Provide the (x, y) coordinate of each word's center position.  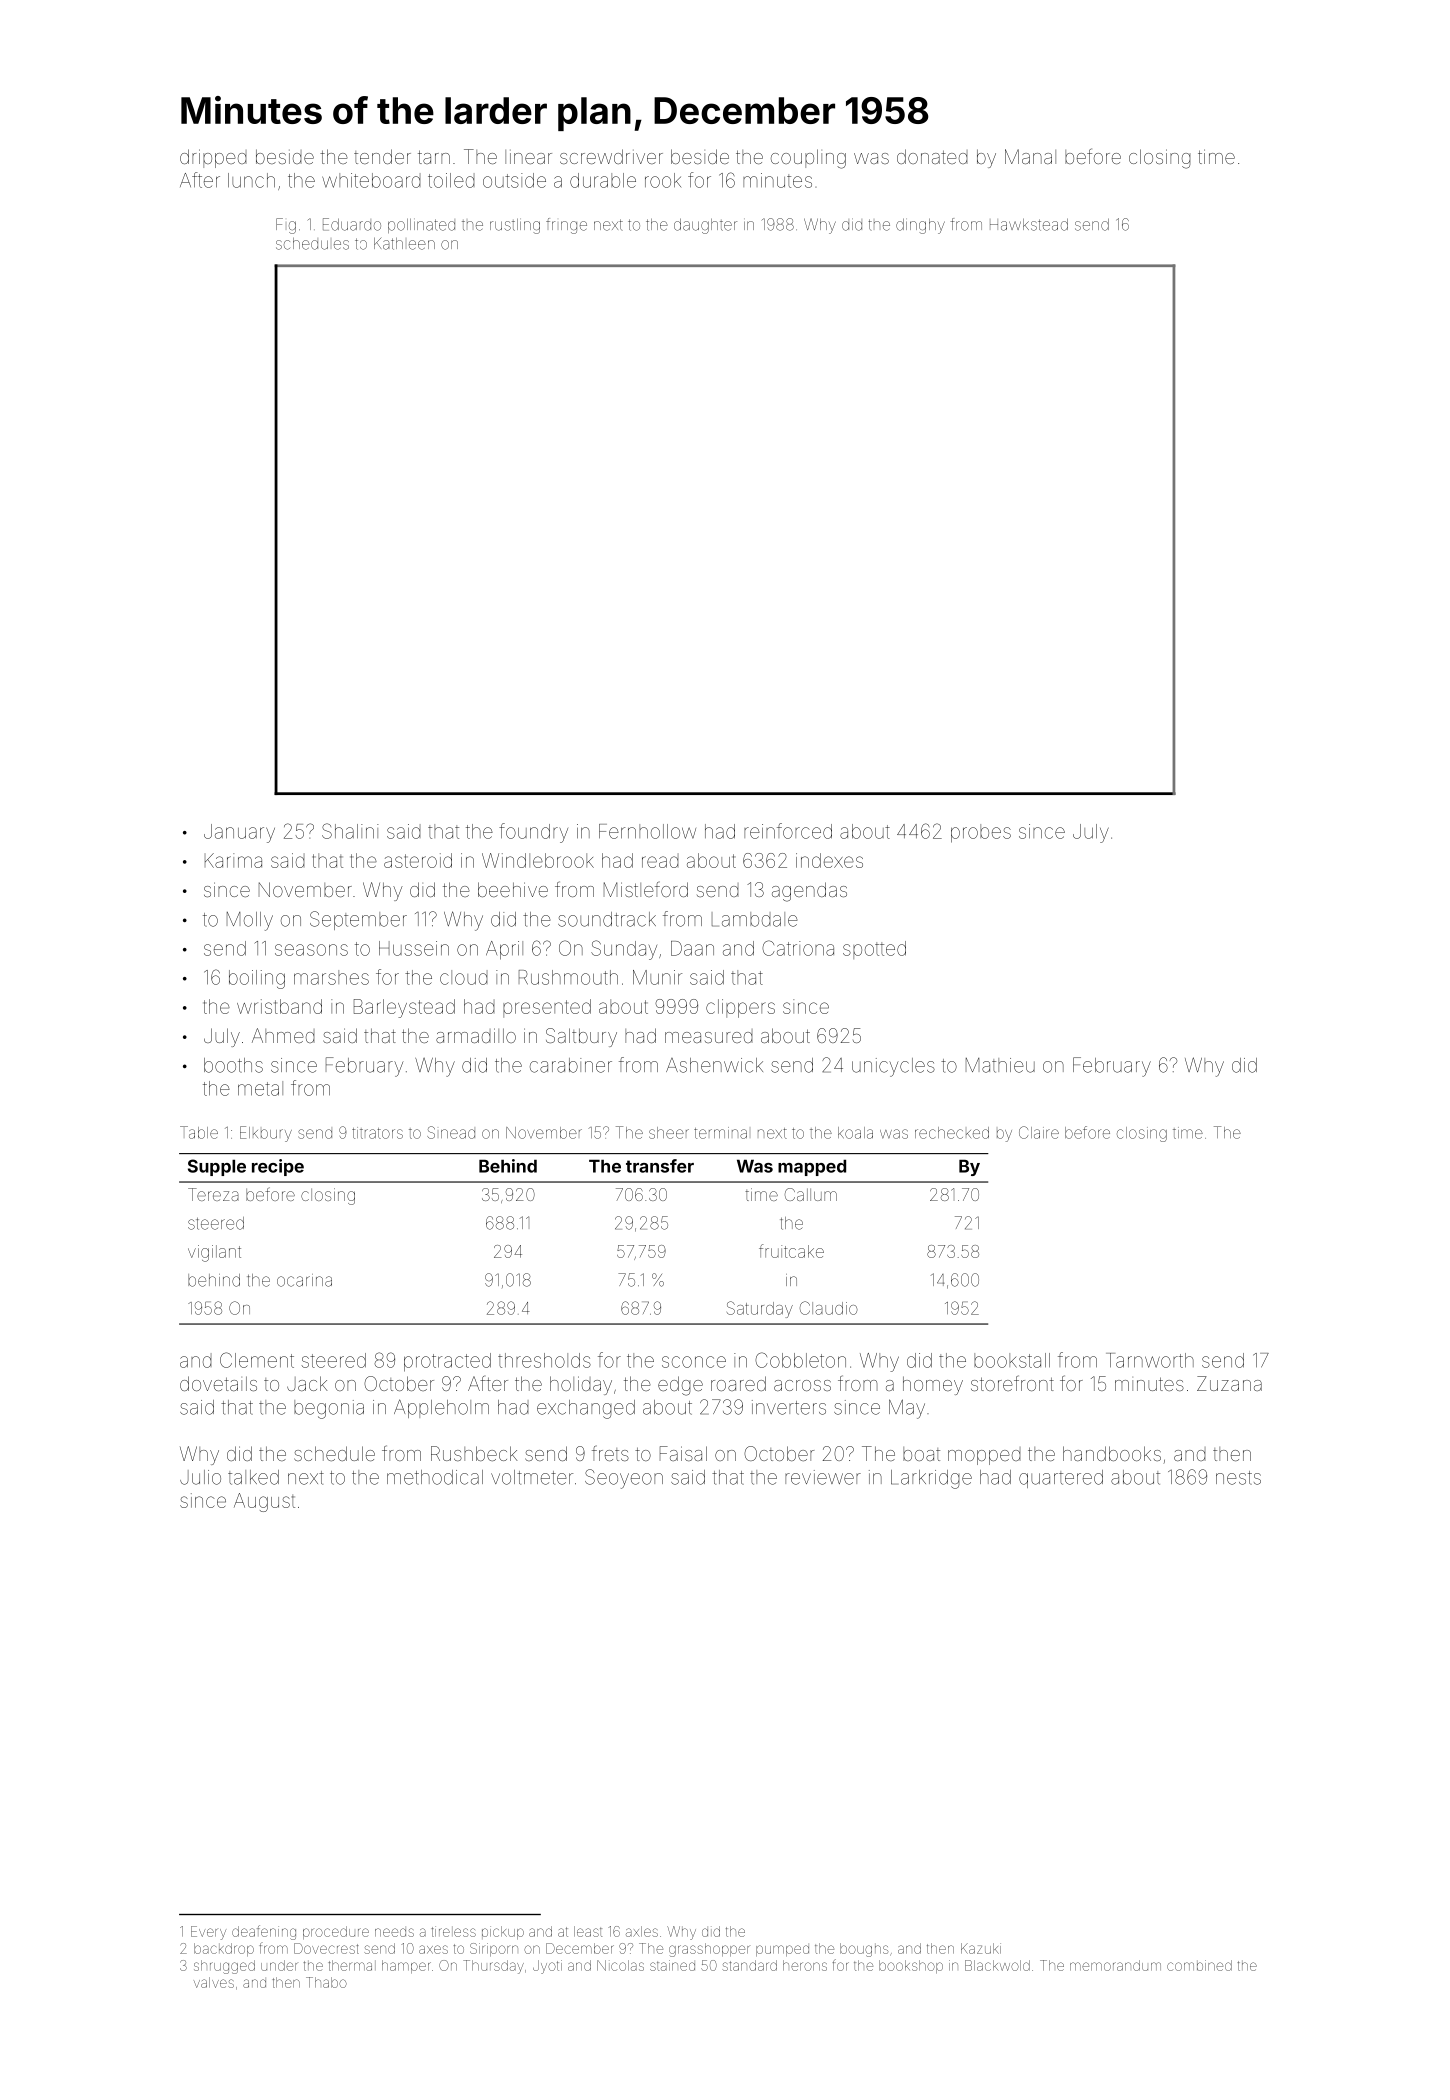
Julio (200, 1477)
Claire (1039, 1132)
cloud (464, 977)
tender (382, 156)
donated (932, 156)
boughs (864, 1950)
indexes (829, 860)
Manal (1030, 156)
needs (394, 1932)
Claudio (829, 1308)
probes (981, 833)
